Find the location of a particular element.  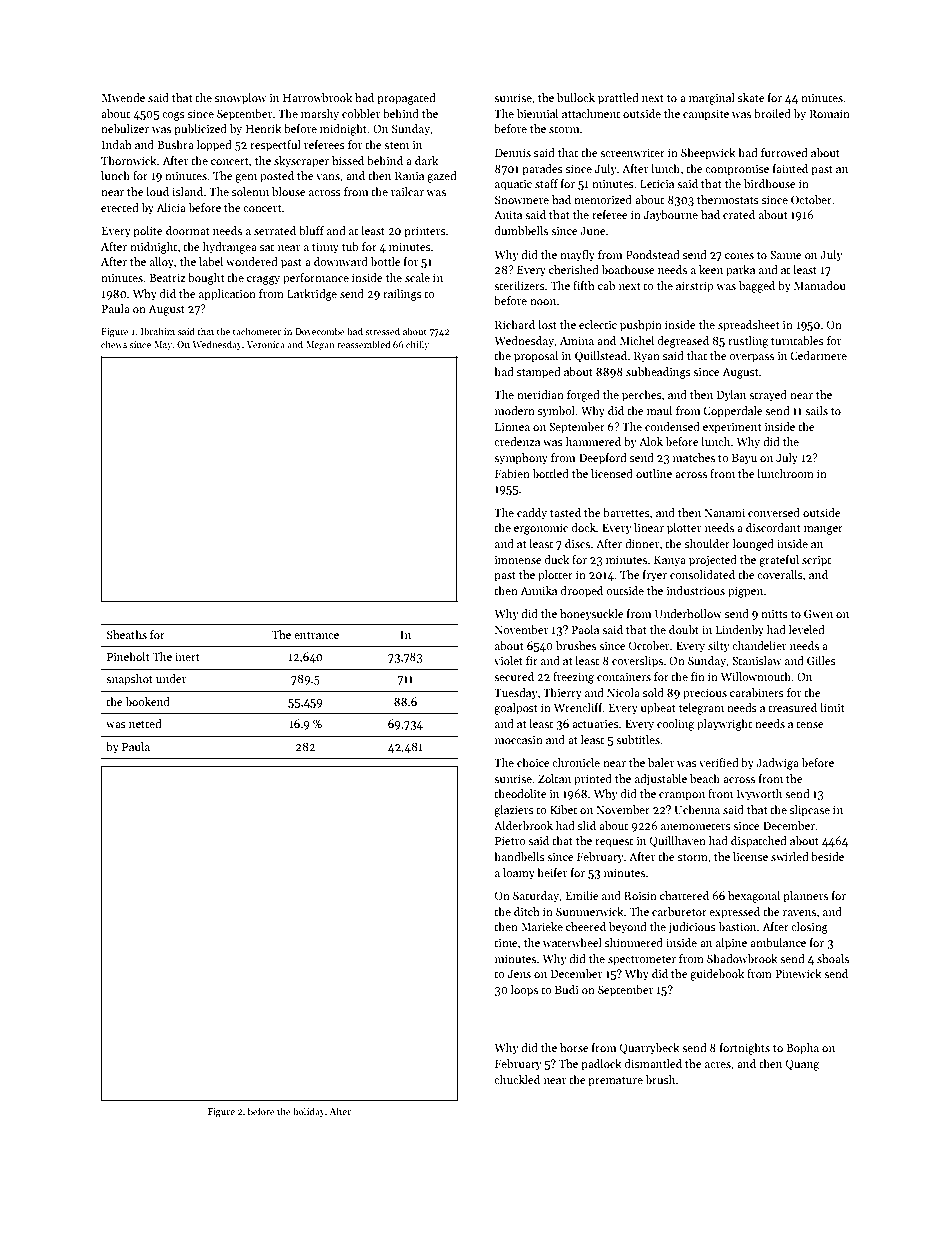

netted is located at coordinates (145, 723).
